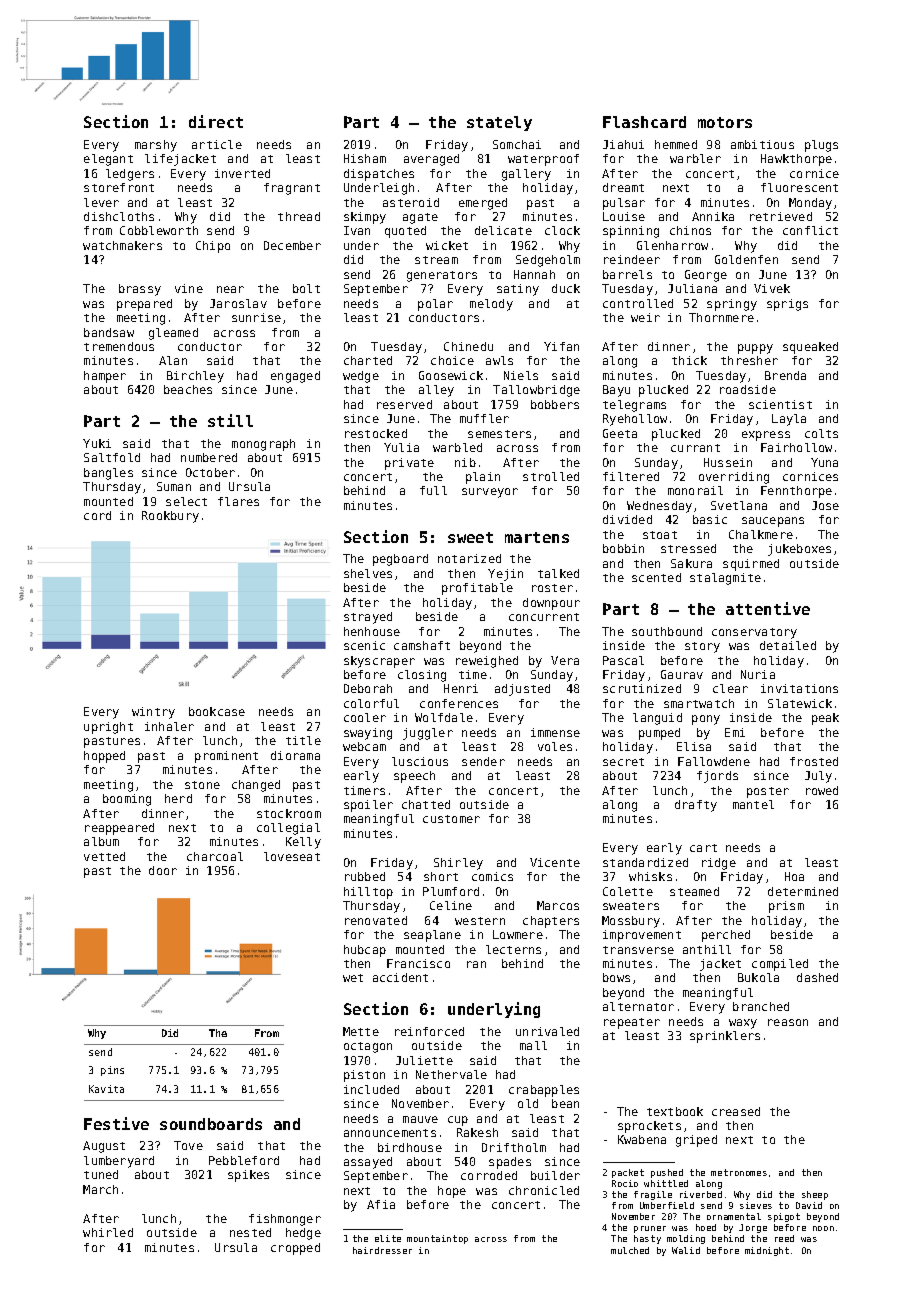 This document has width=924, height=1308. Describe the element at coordinates (459, 703) in the document. I see `conferences` at that location.
